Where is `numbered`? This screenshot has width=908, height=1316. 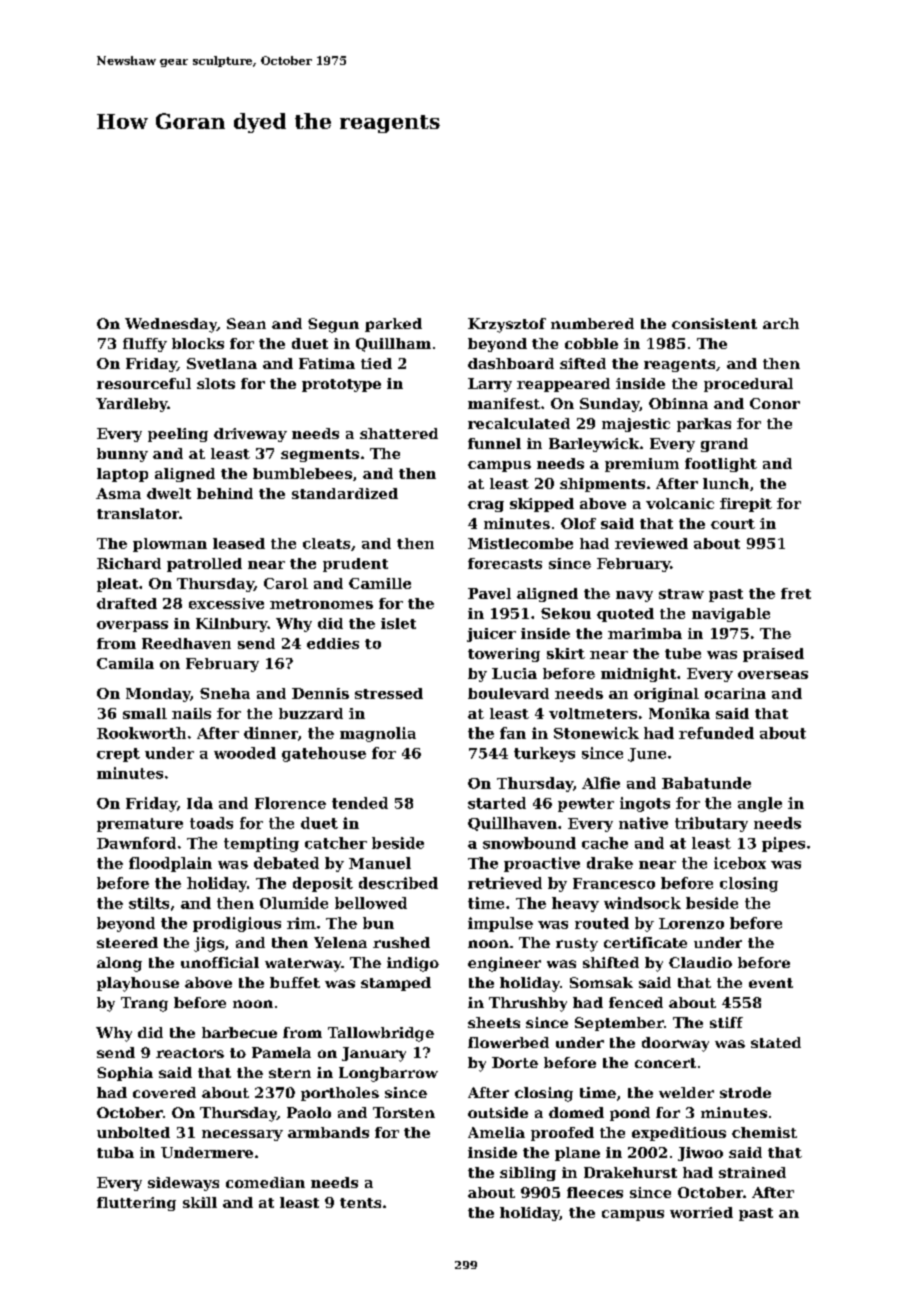 numbered is located at coordinates (592, 323).
